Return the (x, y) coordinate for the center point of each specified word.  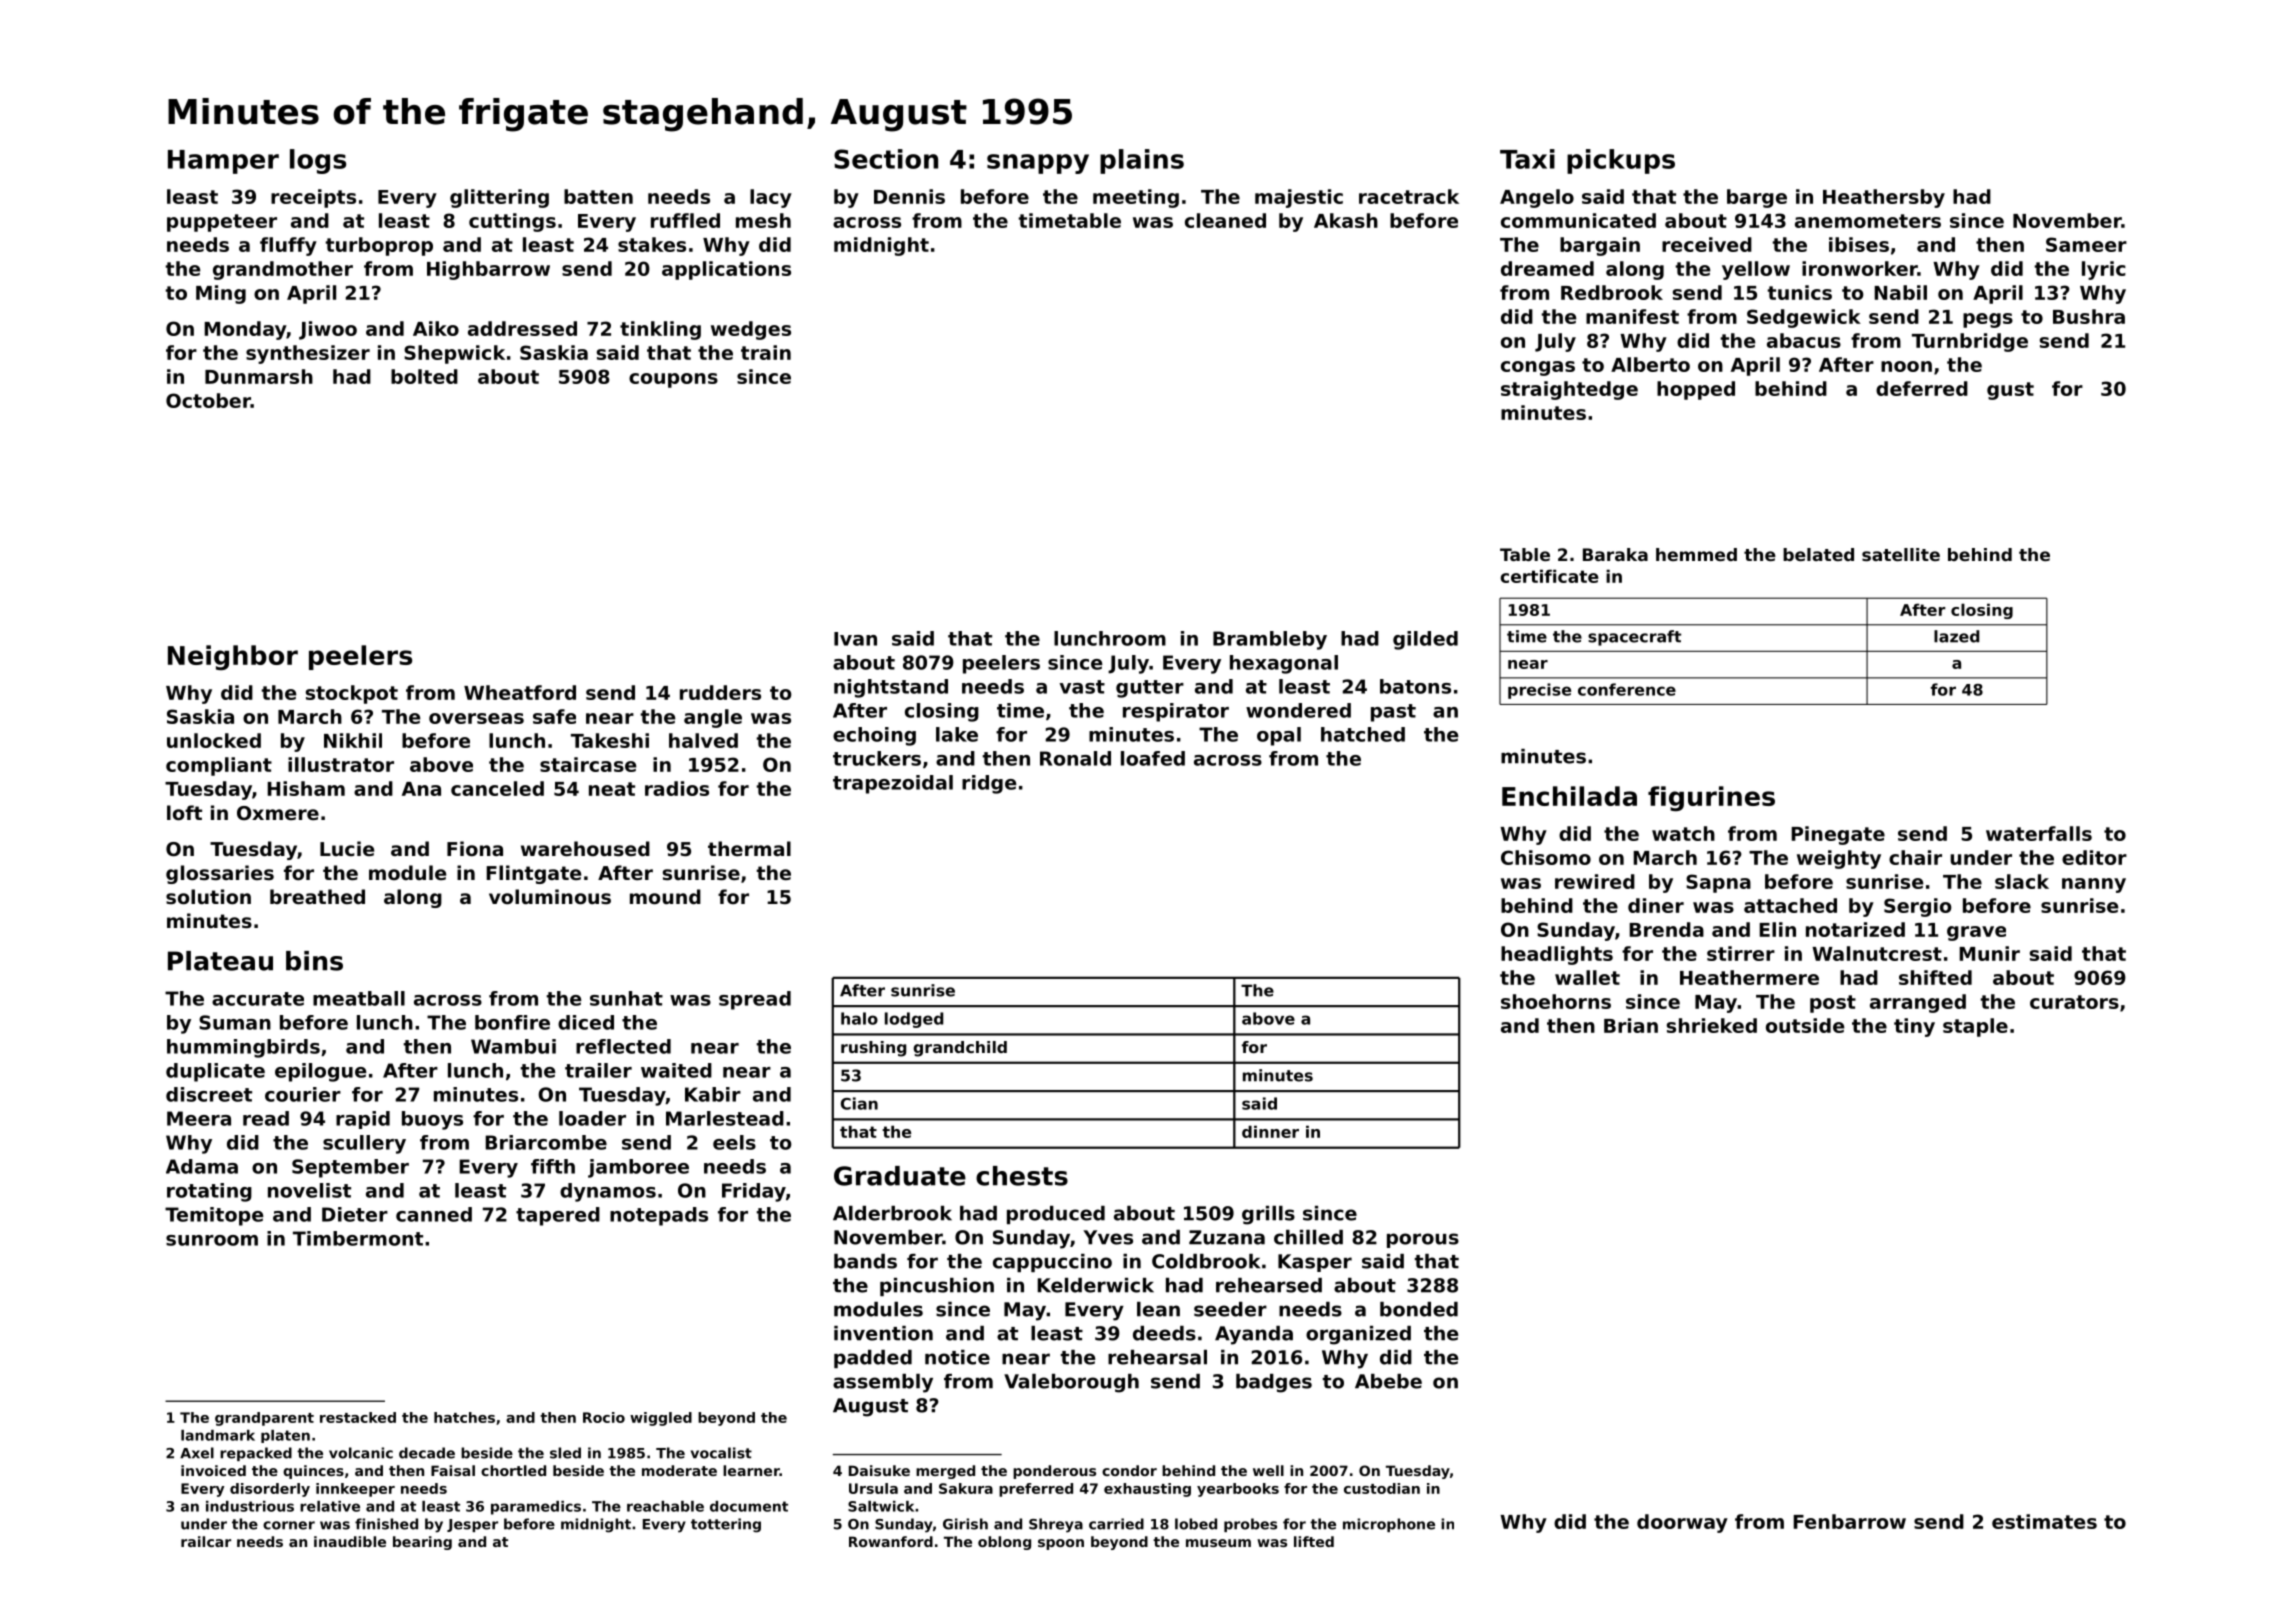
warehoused (585, 849)
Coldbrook (1206, 1261)
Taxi (1527, 159)
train (766, 352)
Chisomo (1546, 857)
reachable (665, 1506)
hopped (1696, 390)
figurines (1711, 798)
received (1707, 244)
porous (1423, 1240)
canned (434, 1214)
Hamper (223, 162)
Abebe (1388, 1381)
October (208, 400)
